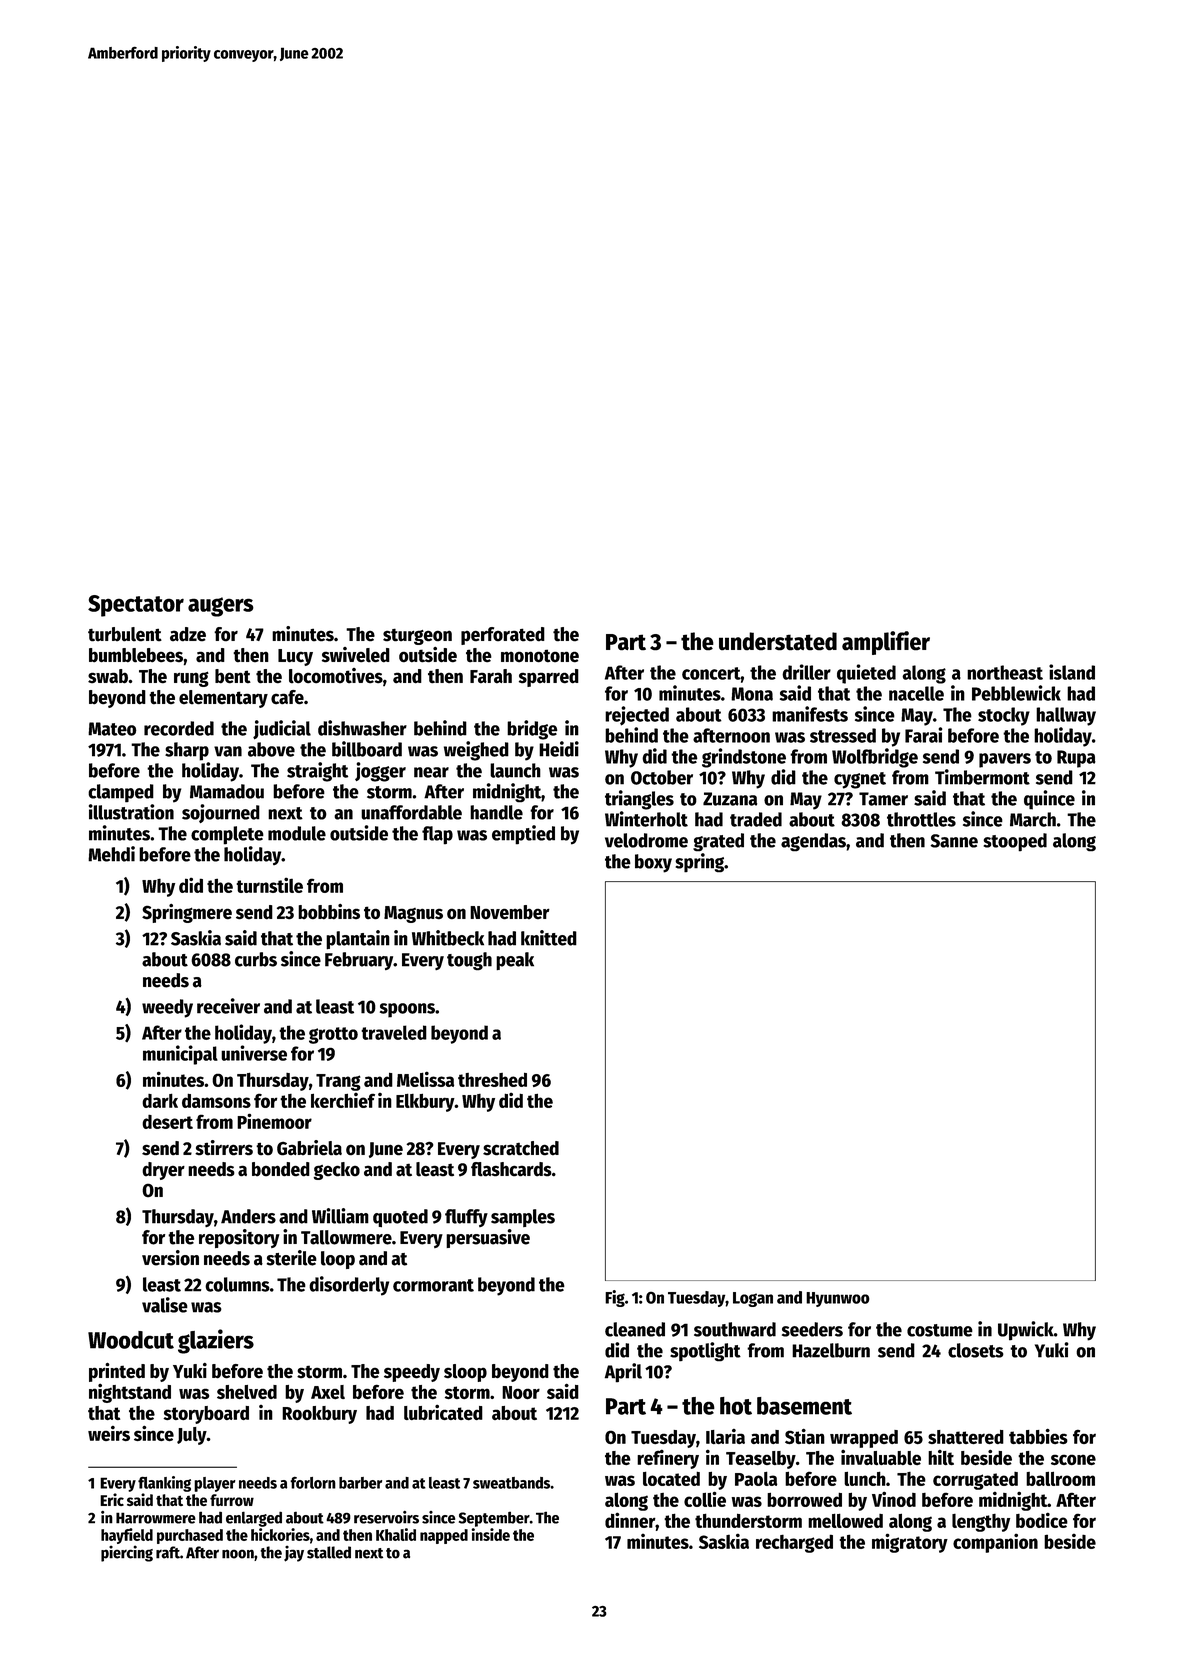 This screenshot has height=1675, width=1184. What do you see at coordinates (254, 1053) in the screenshot?
I see `universe` at bounding box center [254, 1053].
